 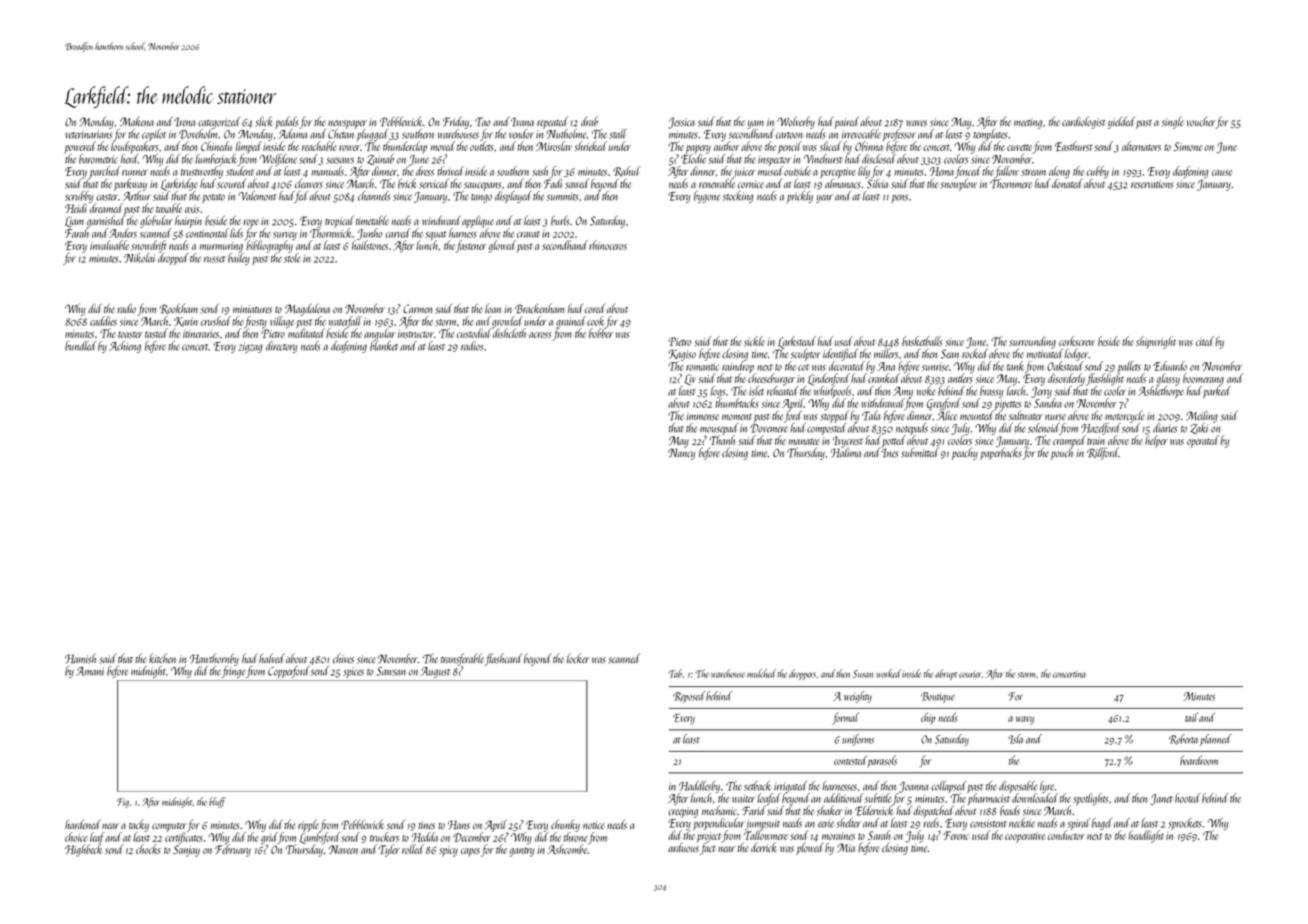 I want to click on hardened, so click(x=83, y=824).
